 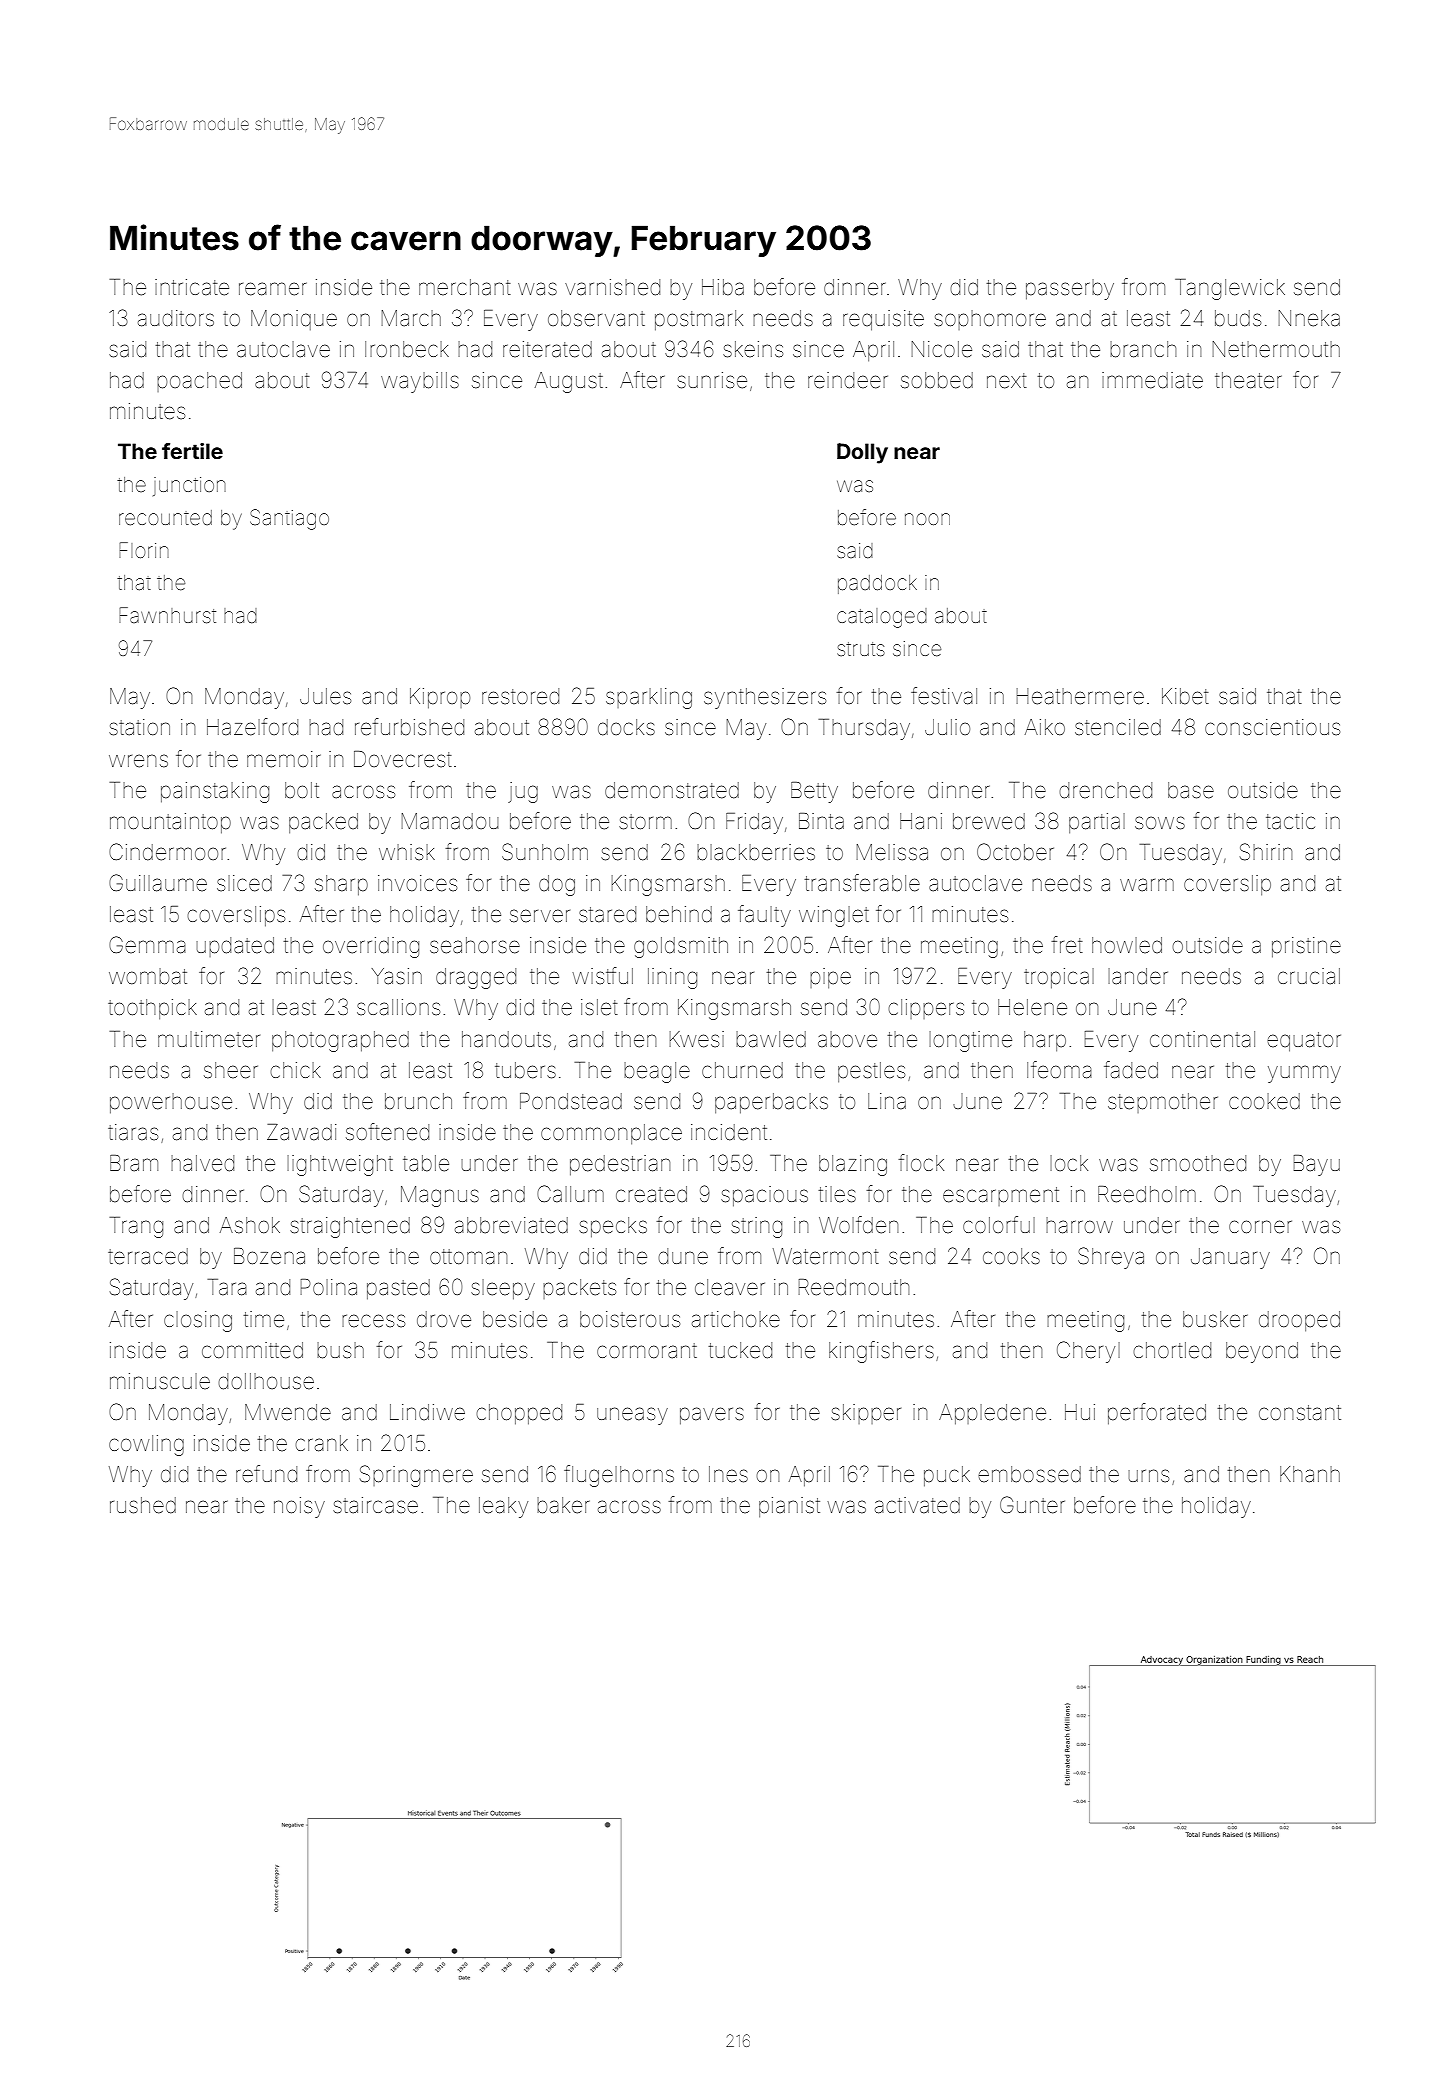 What do you see at coordinates (136, 1227) in the page?
I see `Trang` at bounding box center [136, 1227].
